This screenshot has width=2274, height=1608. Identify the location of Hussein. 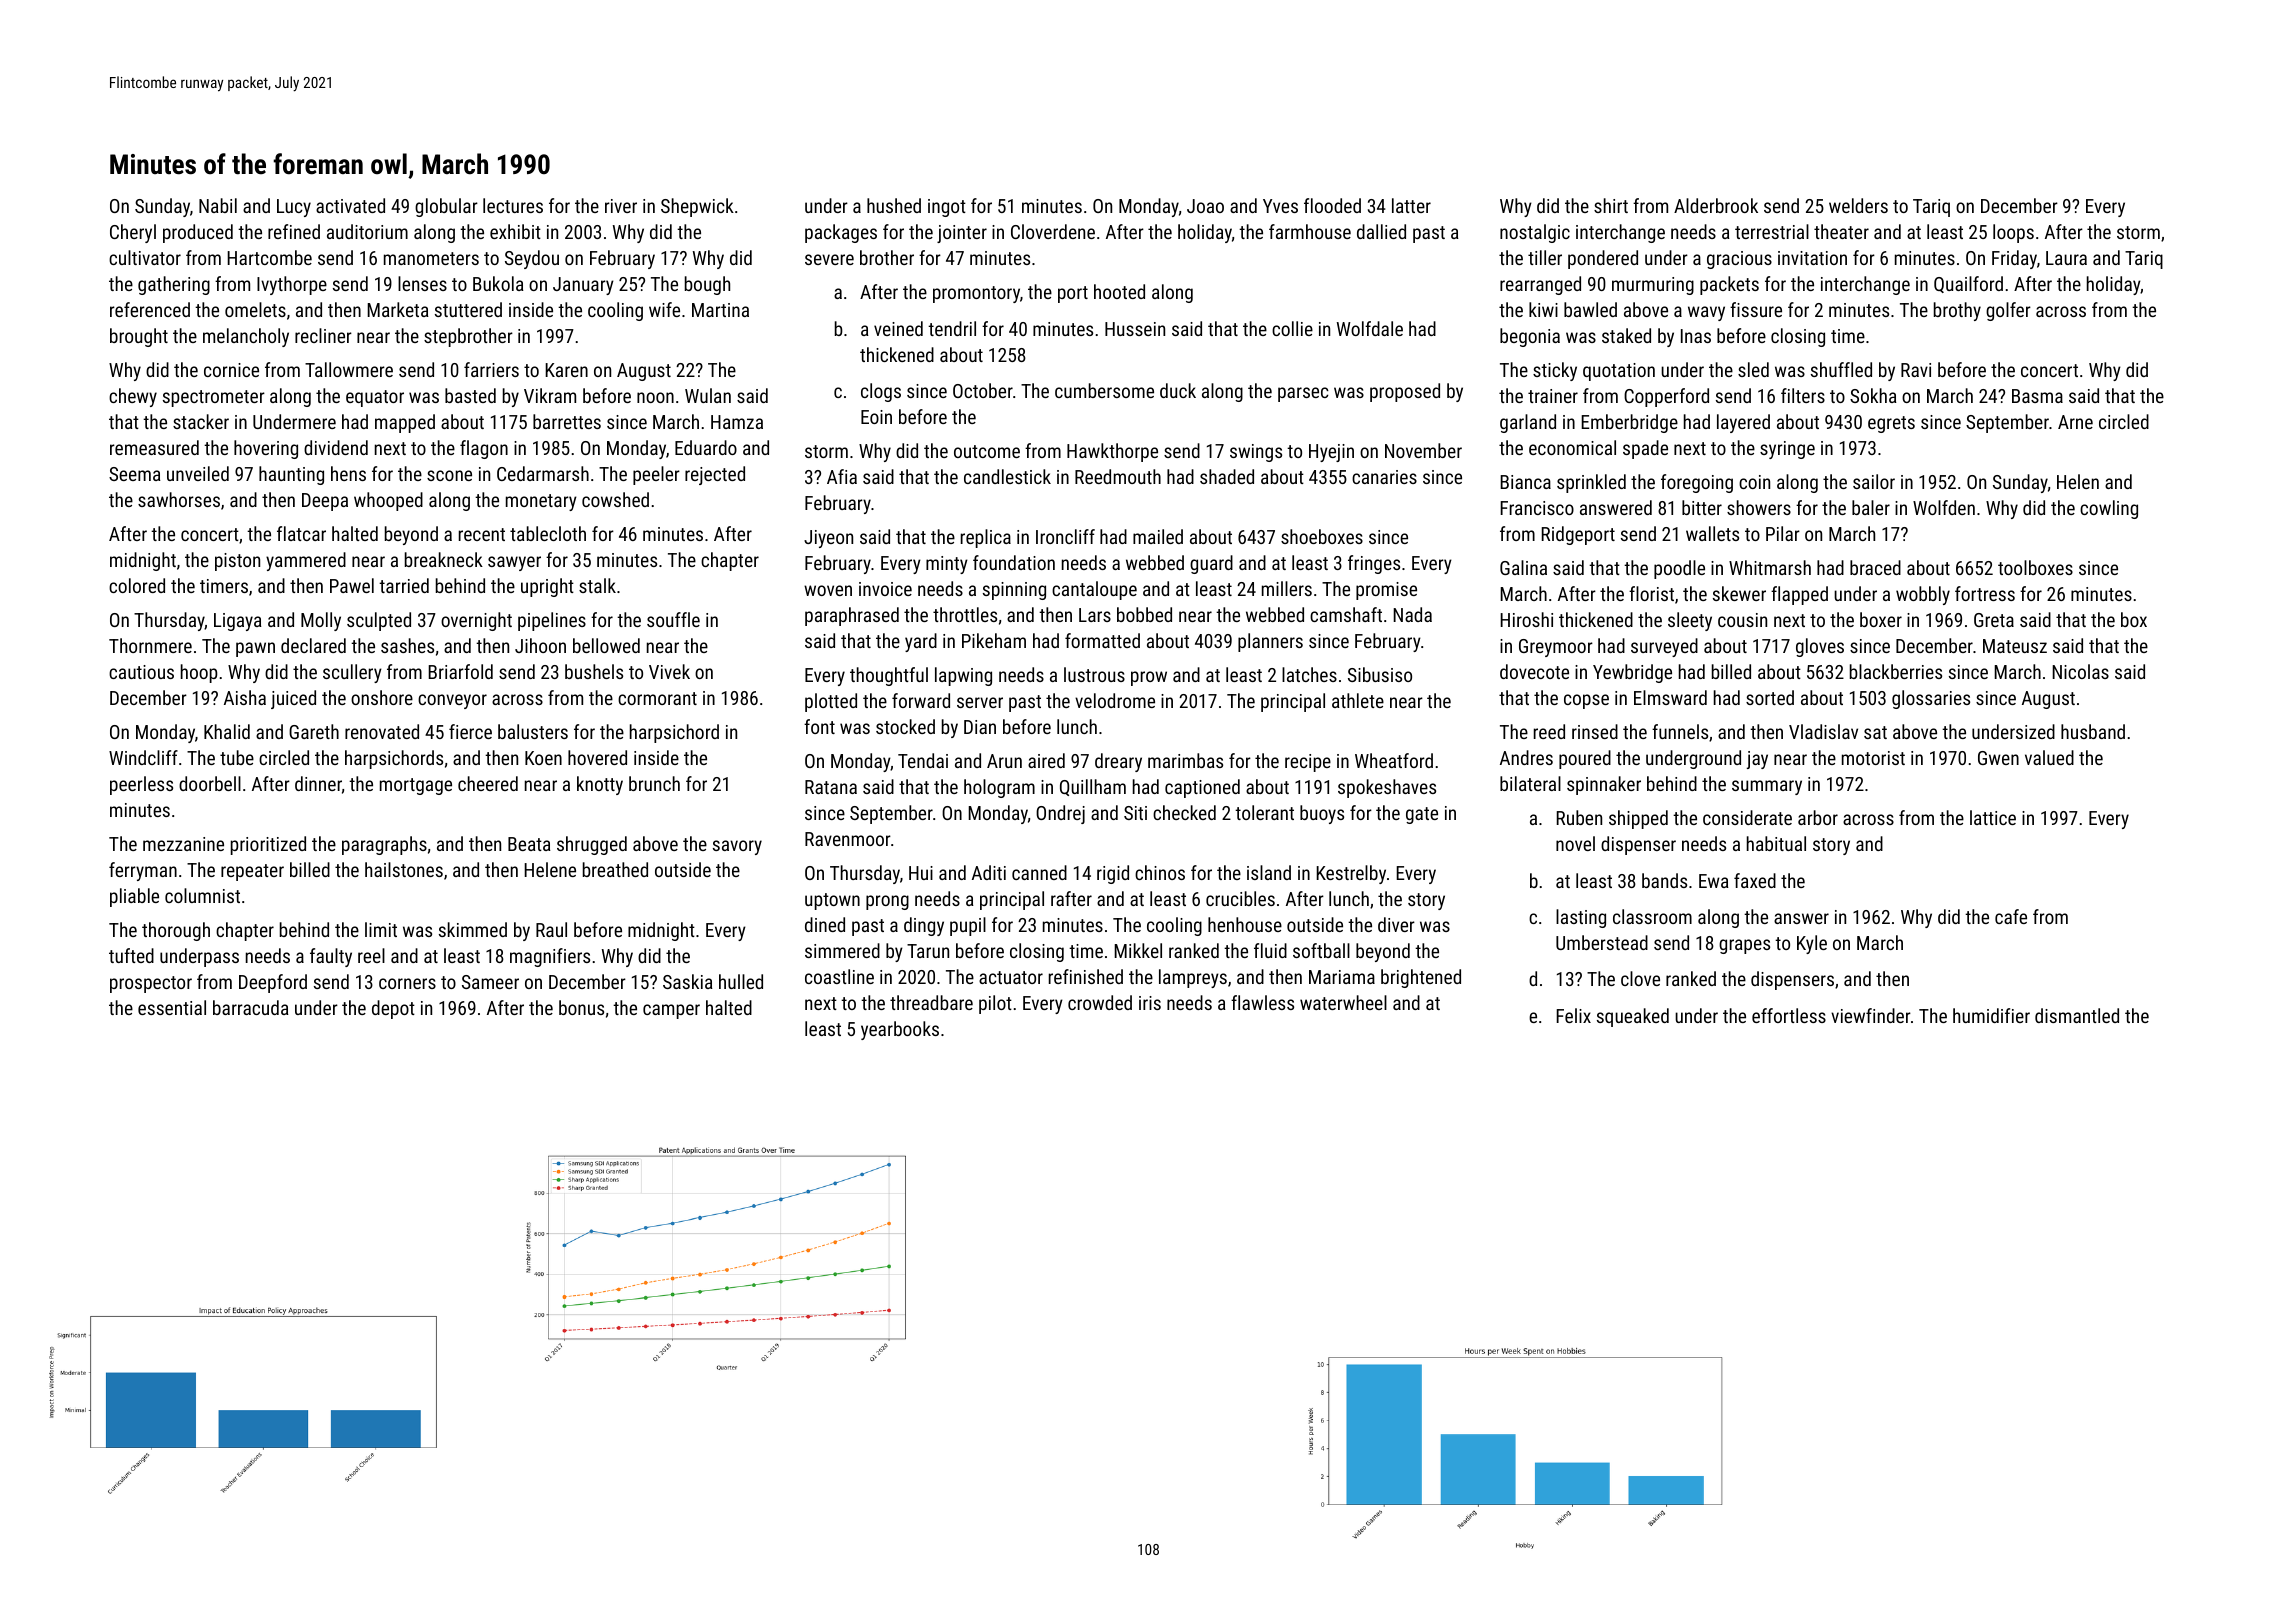
(1135, 329).
